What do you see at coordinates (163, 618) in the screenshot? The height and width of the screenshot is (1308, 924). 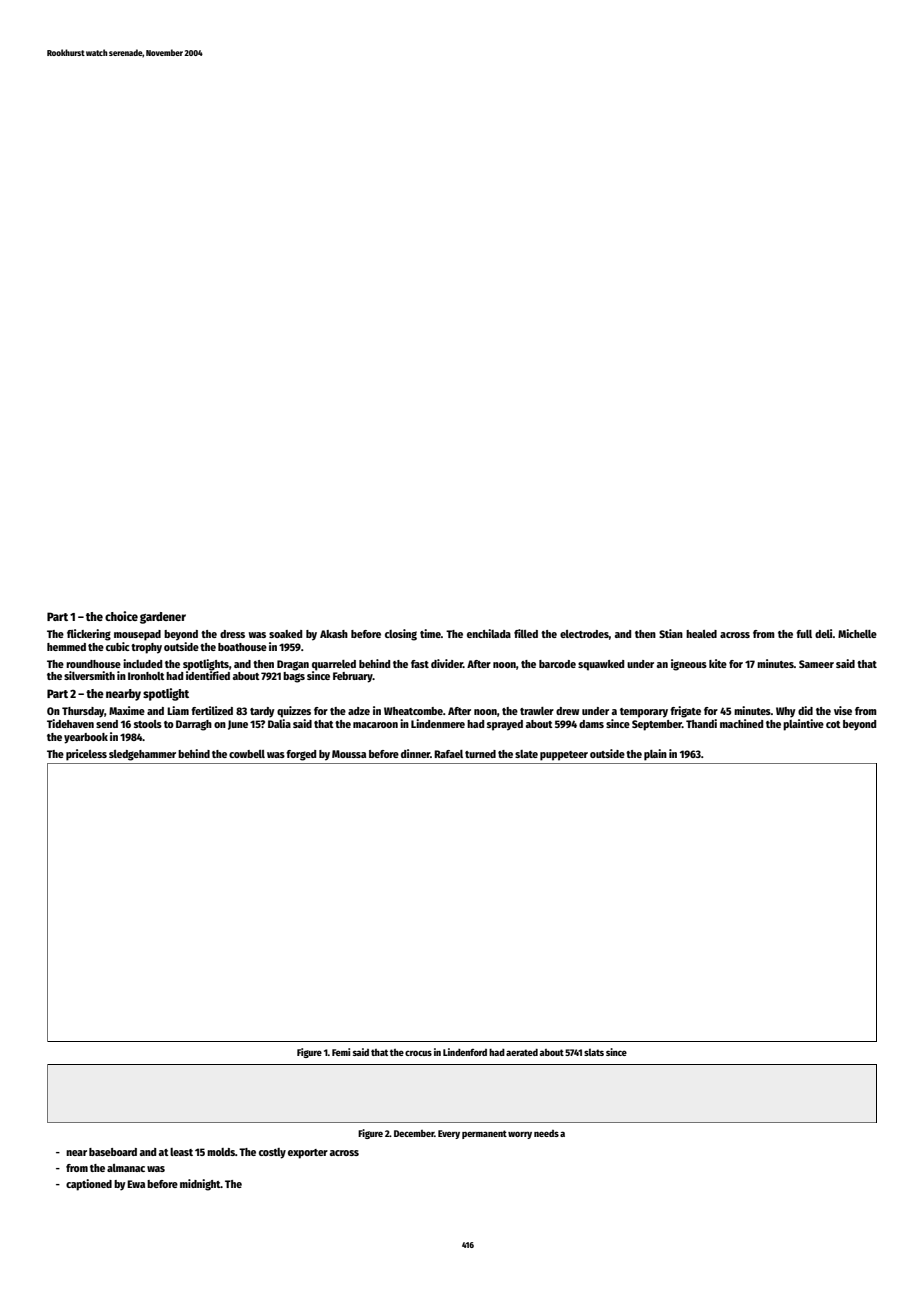 I see `gardener` at bounding box center [163, 618].
